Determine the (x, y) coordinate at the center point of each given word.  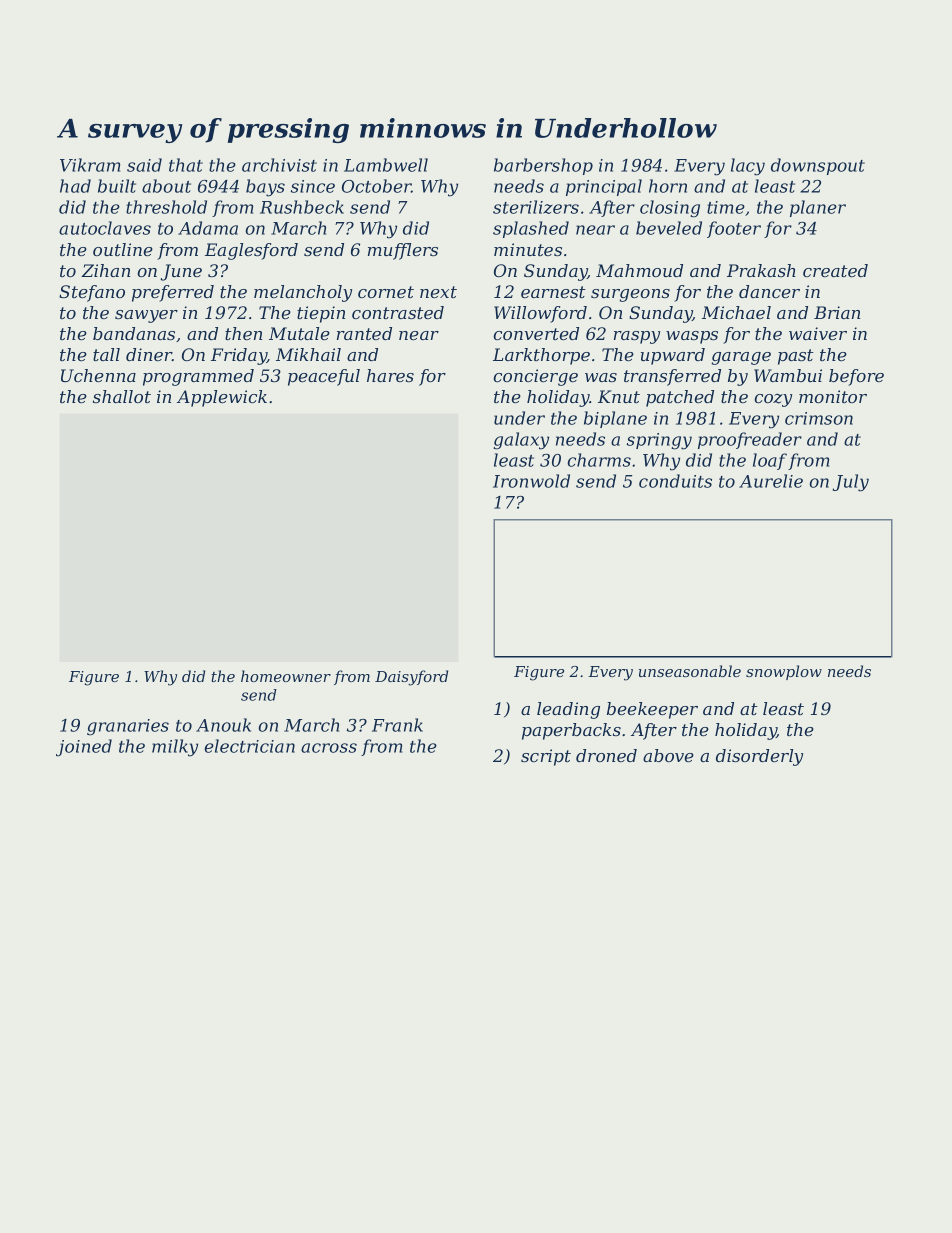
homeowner (286, 676)
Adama (208, 228)
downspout (818, 166)
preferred (173, 293)
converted (536, 333)
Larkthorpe (541, 356)
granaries (128, 727)
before (856, 377)
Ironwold (531, 481)
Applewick (222, 398)
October (377, 186)
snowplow (784, 672)
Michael (736, 312)
